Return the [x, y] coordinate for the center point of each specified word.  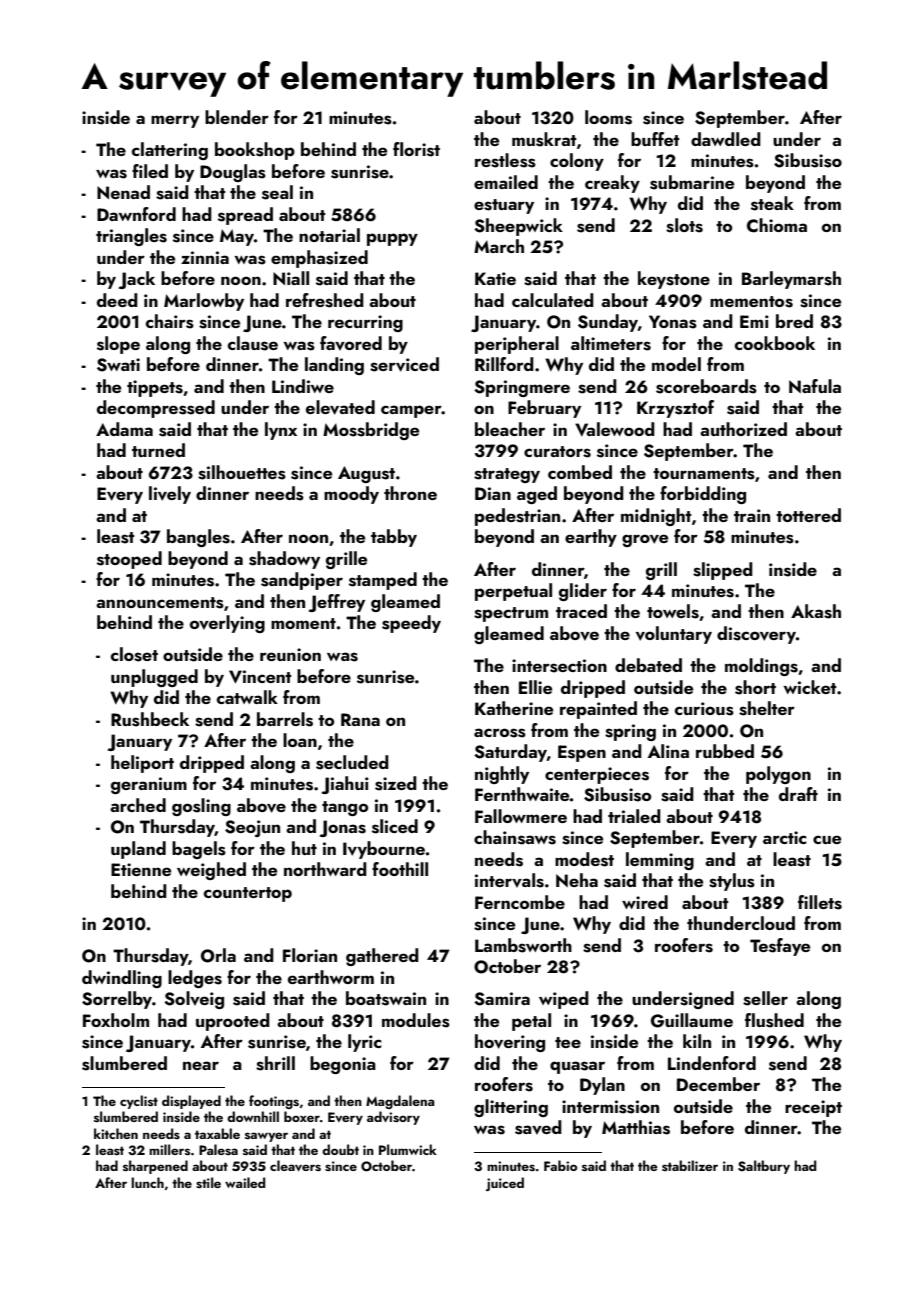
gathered [382, 957]
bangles [198, 538]
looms [608, 117]
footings [274, 1102]
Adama [124, 429]
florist [416, 149]
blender [237, 117]
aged [537, 495]
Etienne [141, 869]
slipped [723, 571]
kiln [697, 1041]
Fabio [560, 1165]
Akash [816, 611]
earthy [591, 538]
